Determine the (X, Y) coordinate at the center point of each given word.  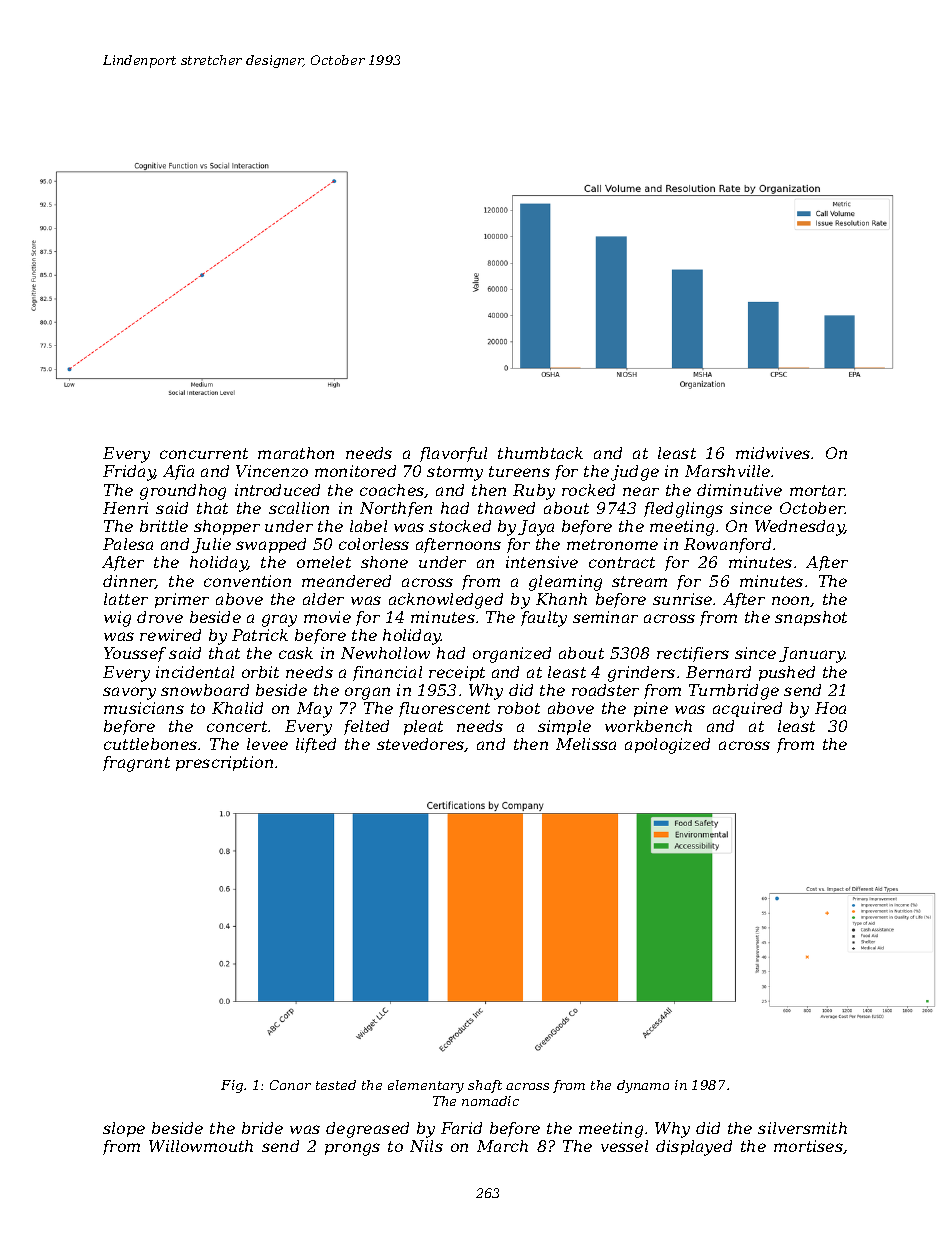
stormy (455, 473)
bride (262, 1128)
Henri (125, 508)
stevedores (421, 745)
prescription (224, 763)
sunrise (682, 599)
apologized (667, 746)
